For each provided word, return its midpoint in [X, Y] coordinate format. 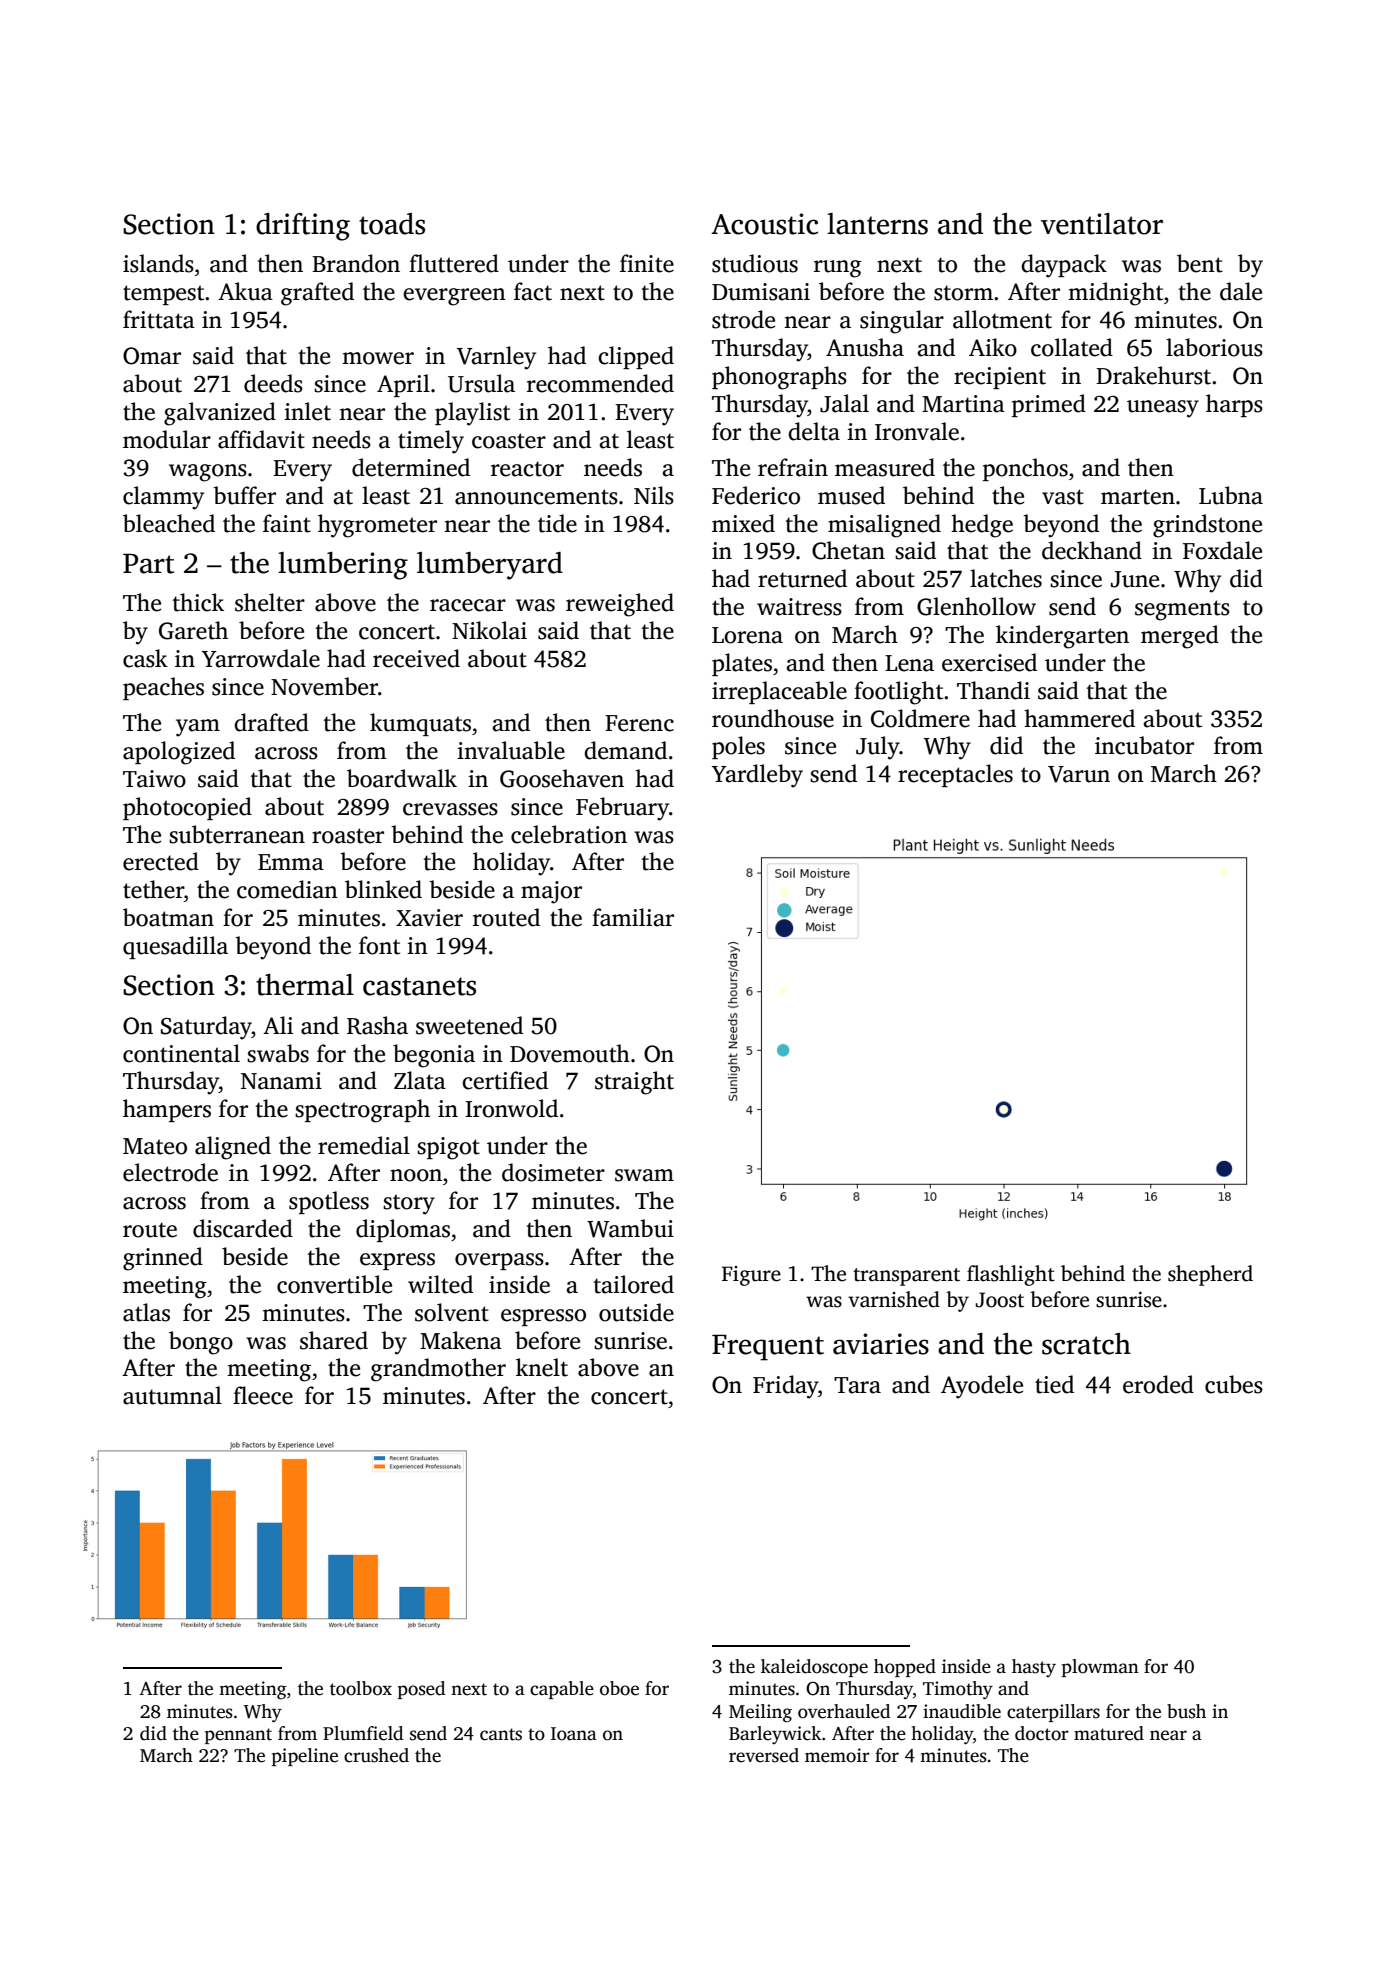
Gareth [193, 630]
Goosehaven [562, 778]
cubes [1234, 1384]
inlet [307, 411]
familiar [633, 917]
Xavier [429, 918]
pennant [238, 1736]
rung [838, 269]
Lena [909, 663]
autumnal [172, 1395]
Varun [1079, 774]
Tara [857, 1385]
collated [1072, 347]
